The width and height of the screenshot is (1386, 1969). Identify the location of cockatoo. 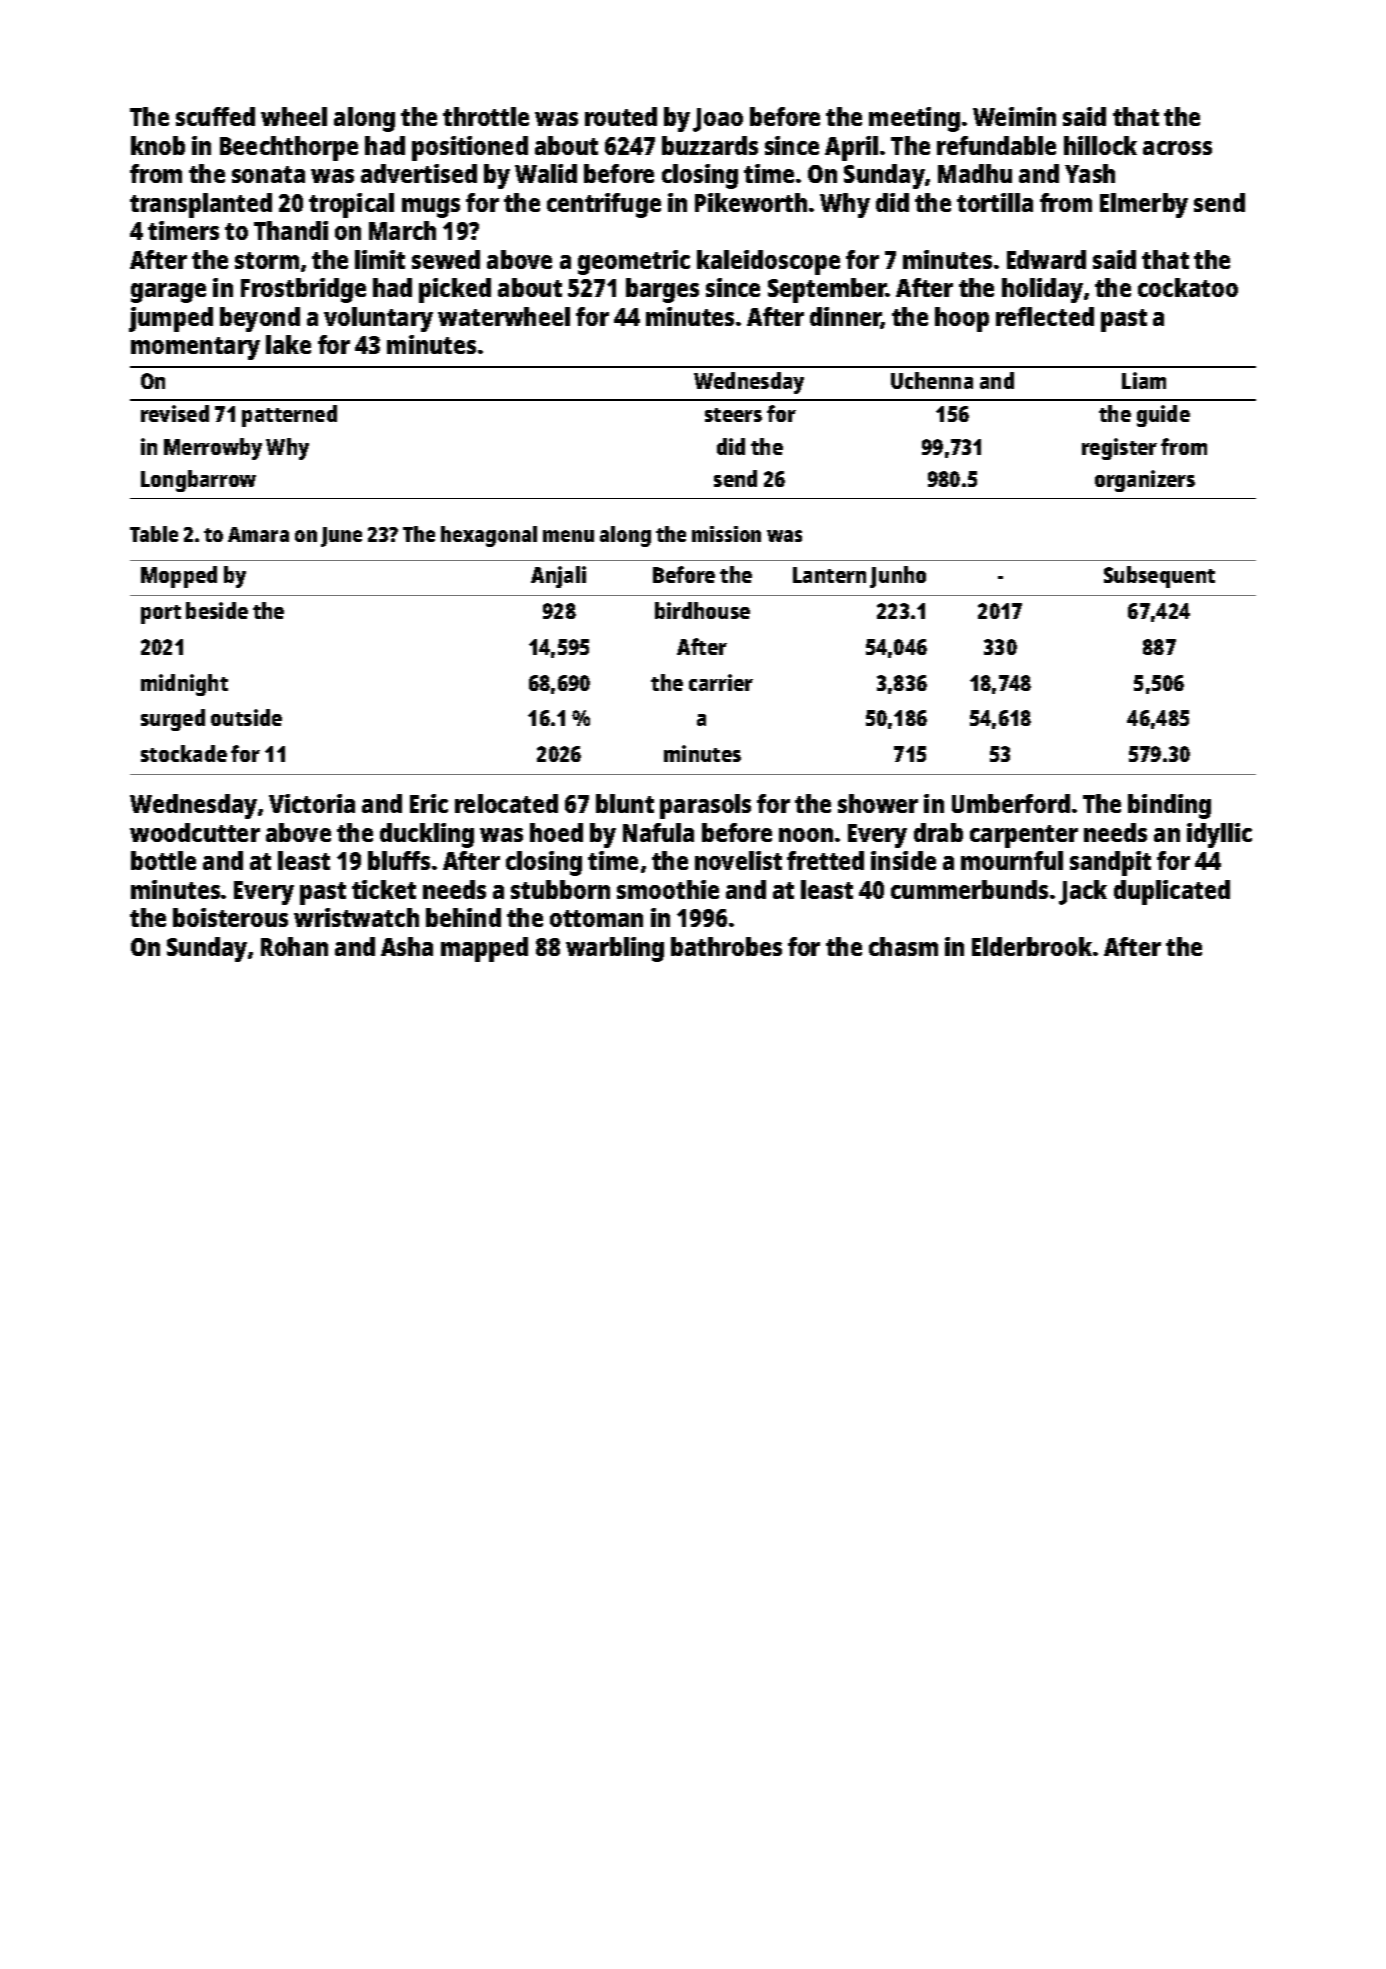
(1188, 287).
